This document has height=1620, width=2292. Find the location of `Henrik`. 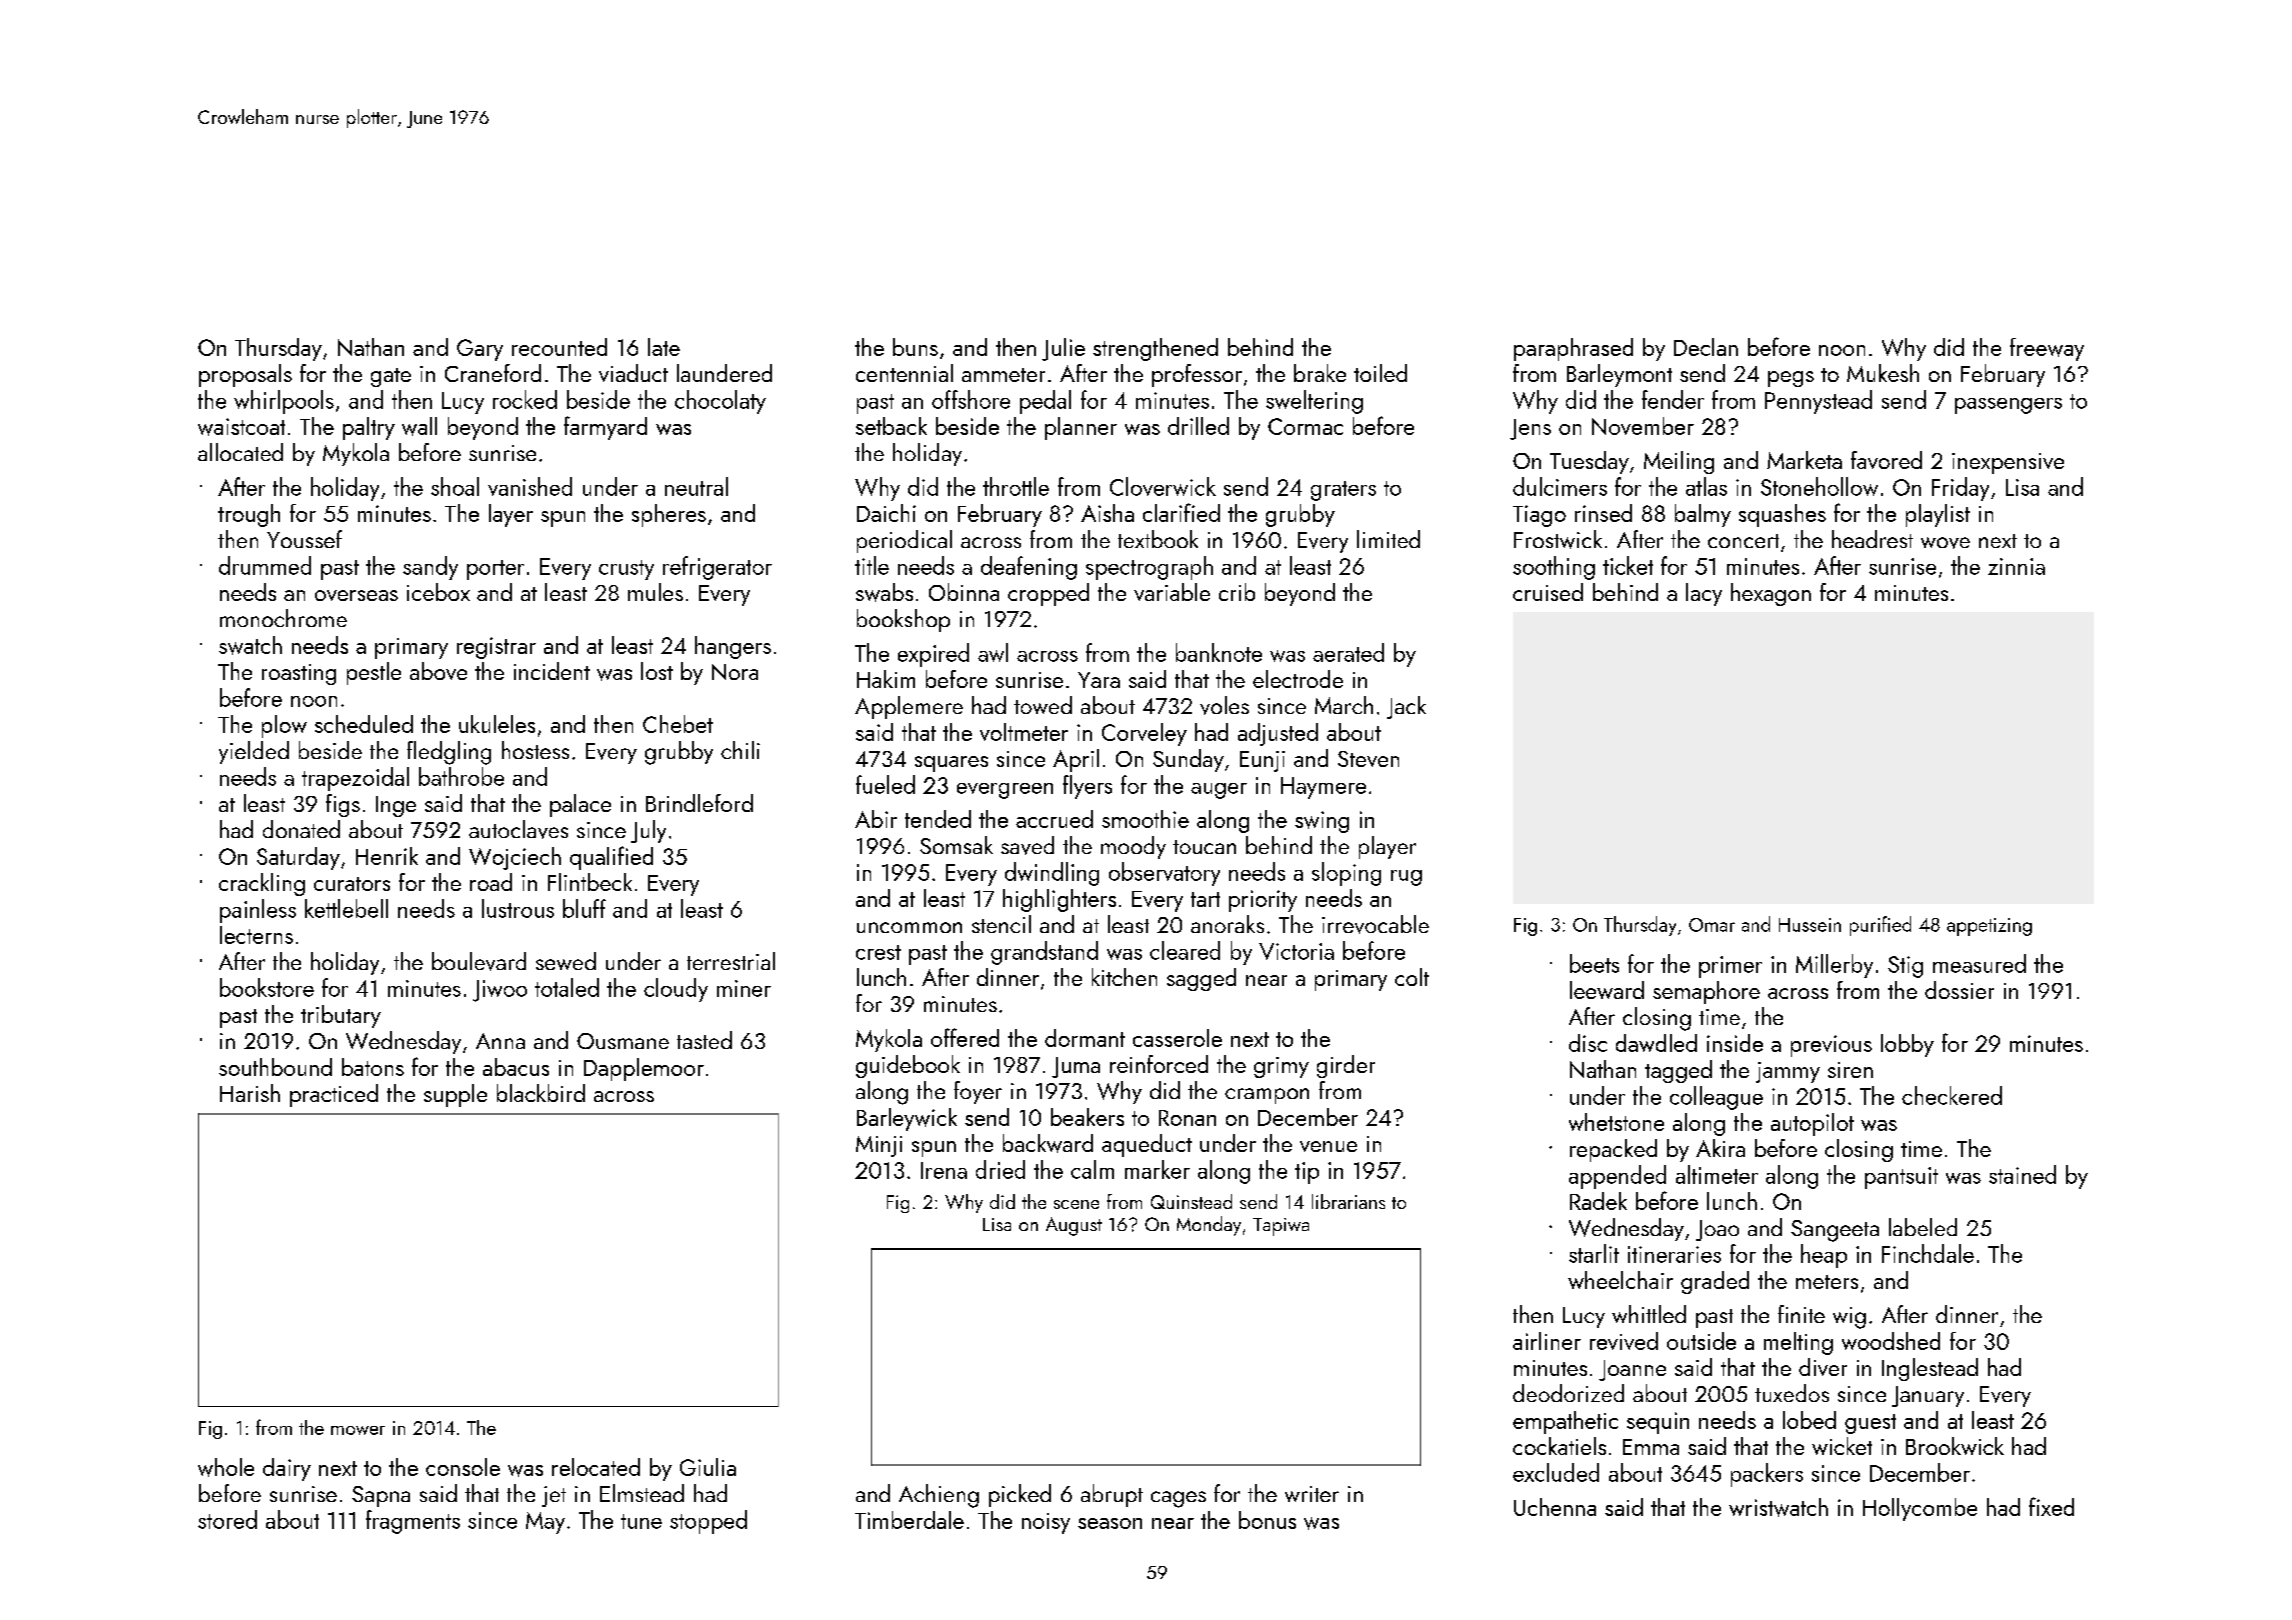

Henrik is located at coordinates (387, 856).
